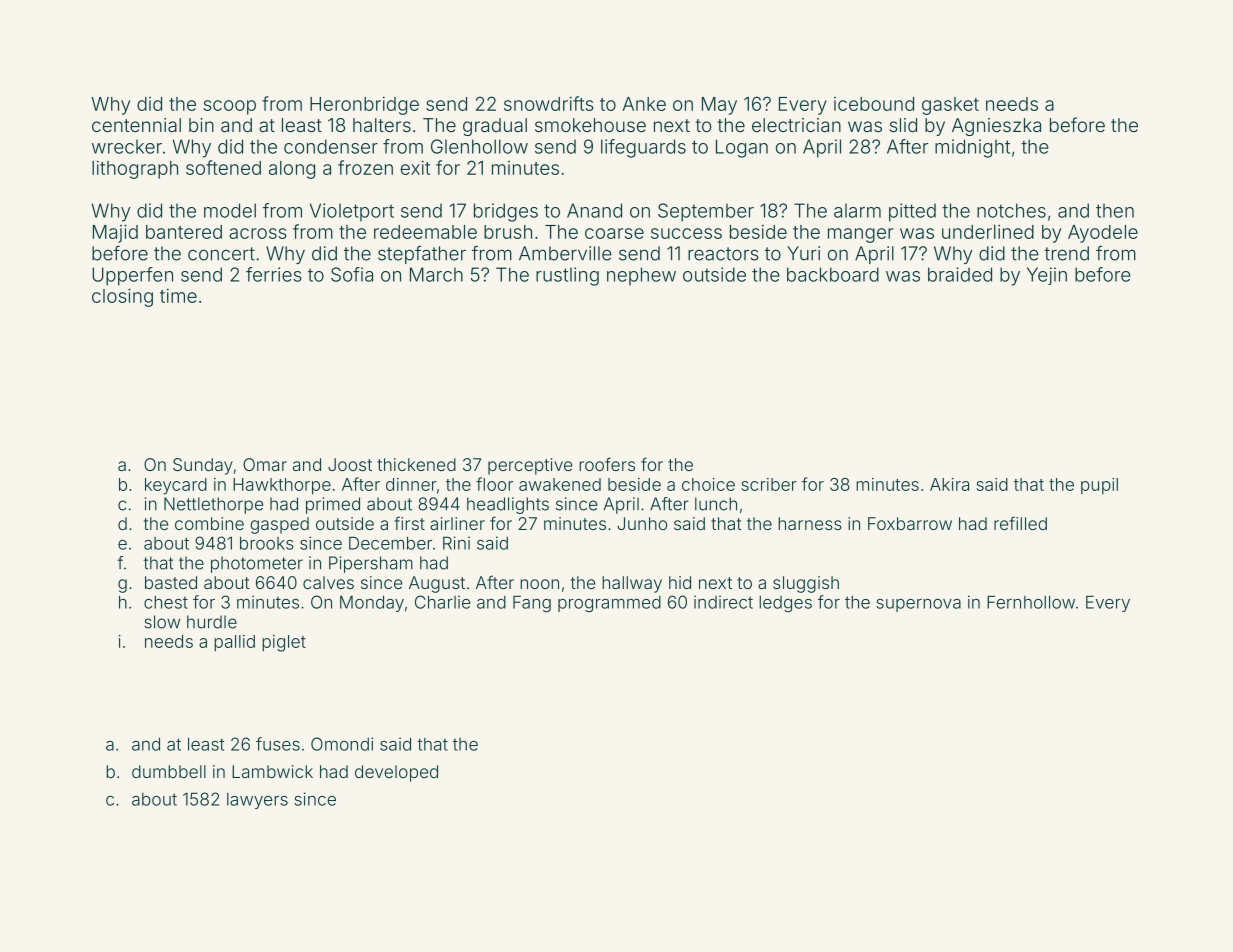  What do you see at coordinates (590, 125) in the screenshot?
I see `smokehouse` at bounding box center [590, 125].
